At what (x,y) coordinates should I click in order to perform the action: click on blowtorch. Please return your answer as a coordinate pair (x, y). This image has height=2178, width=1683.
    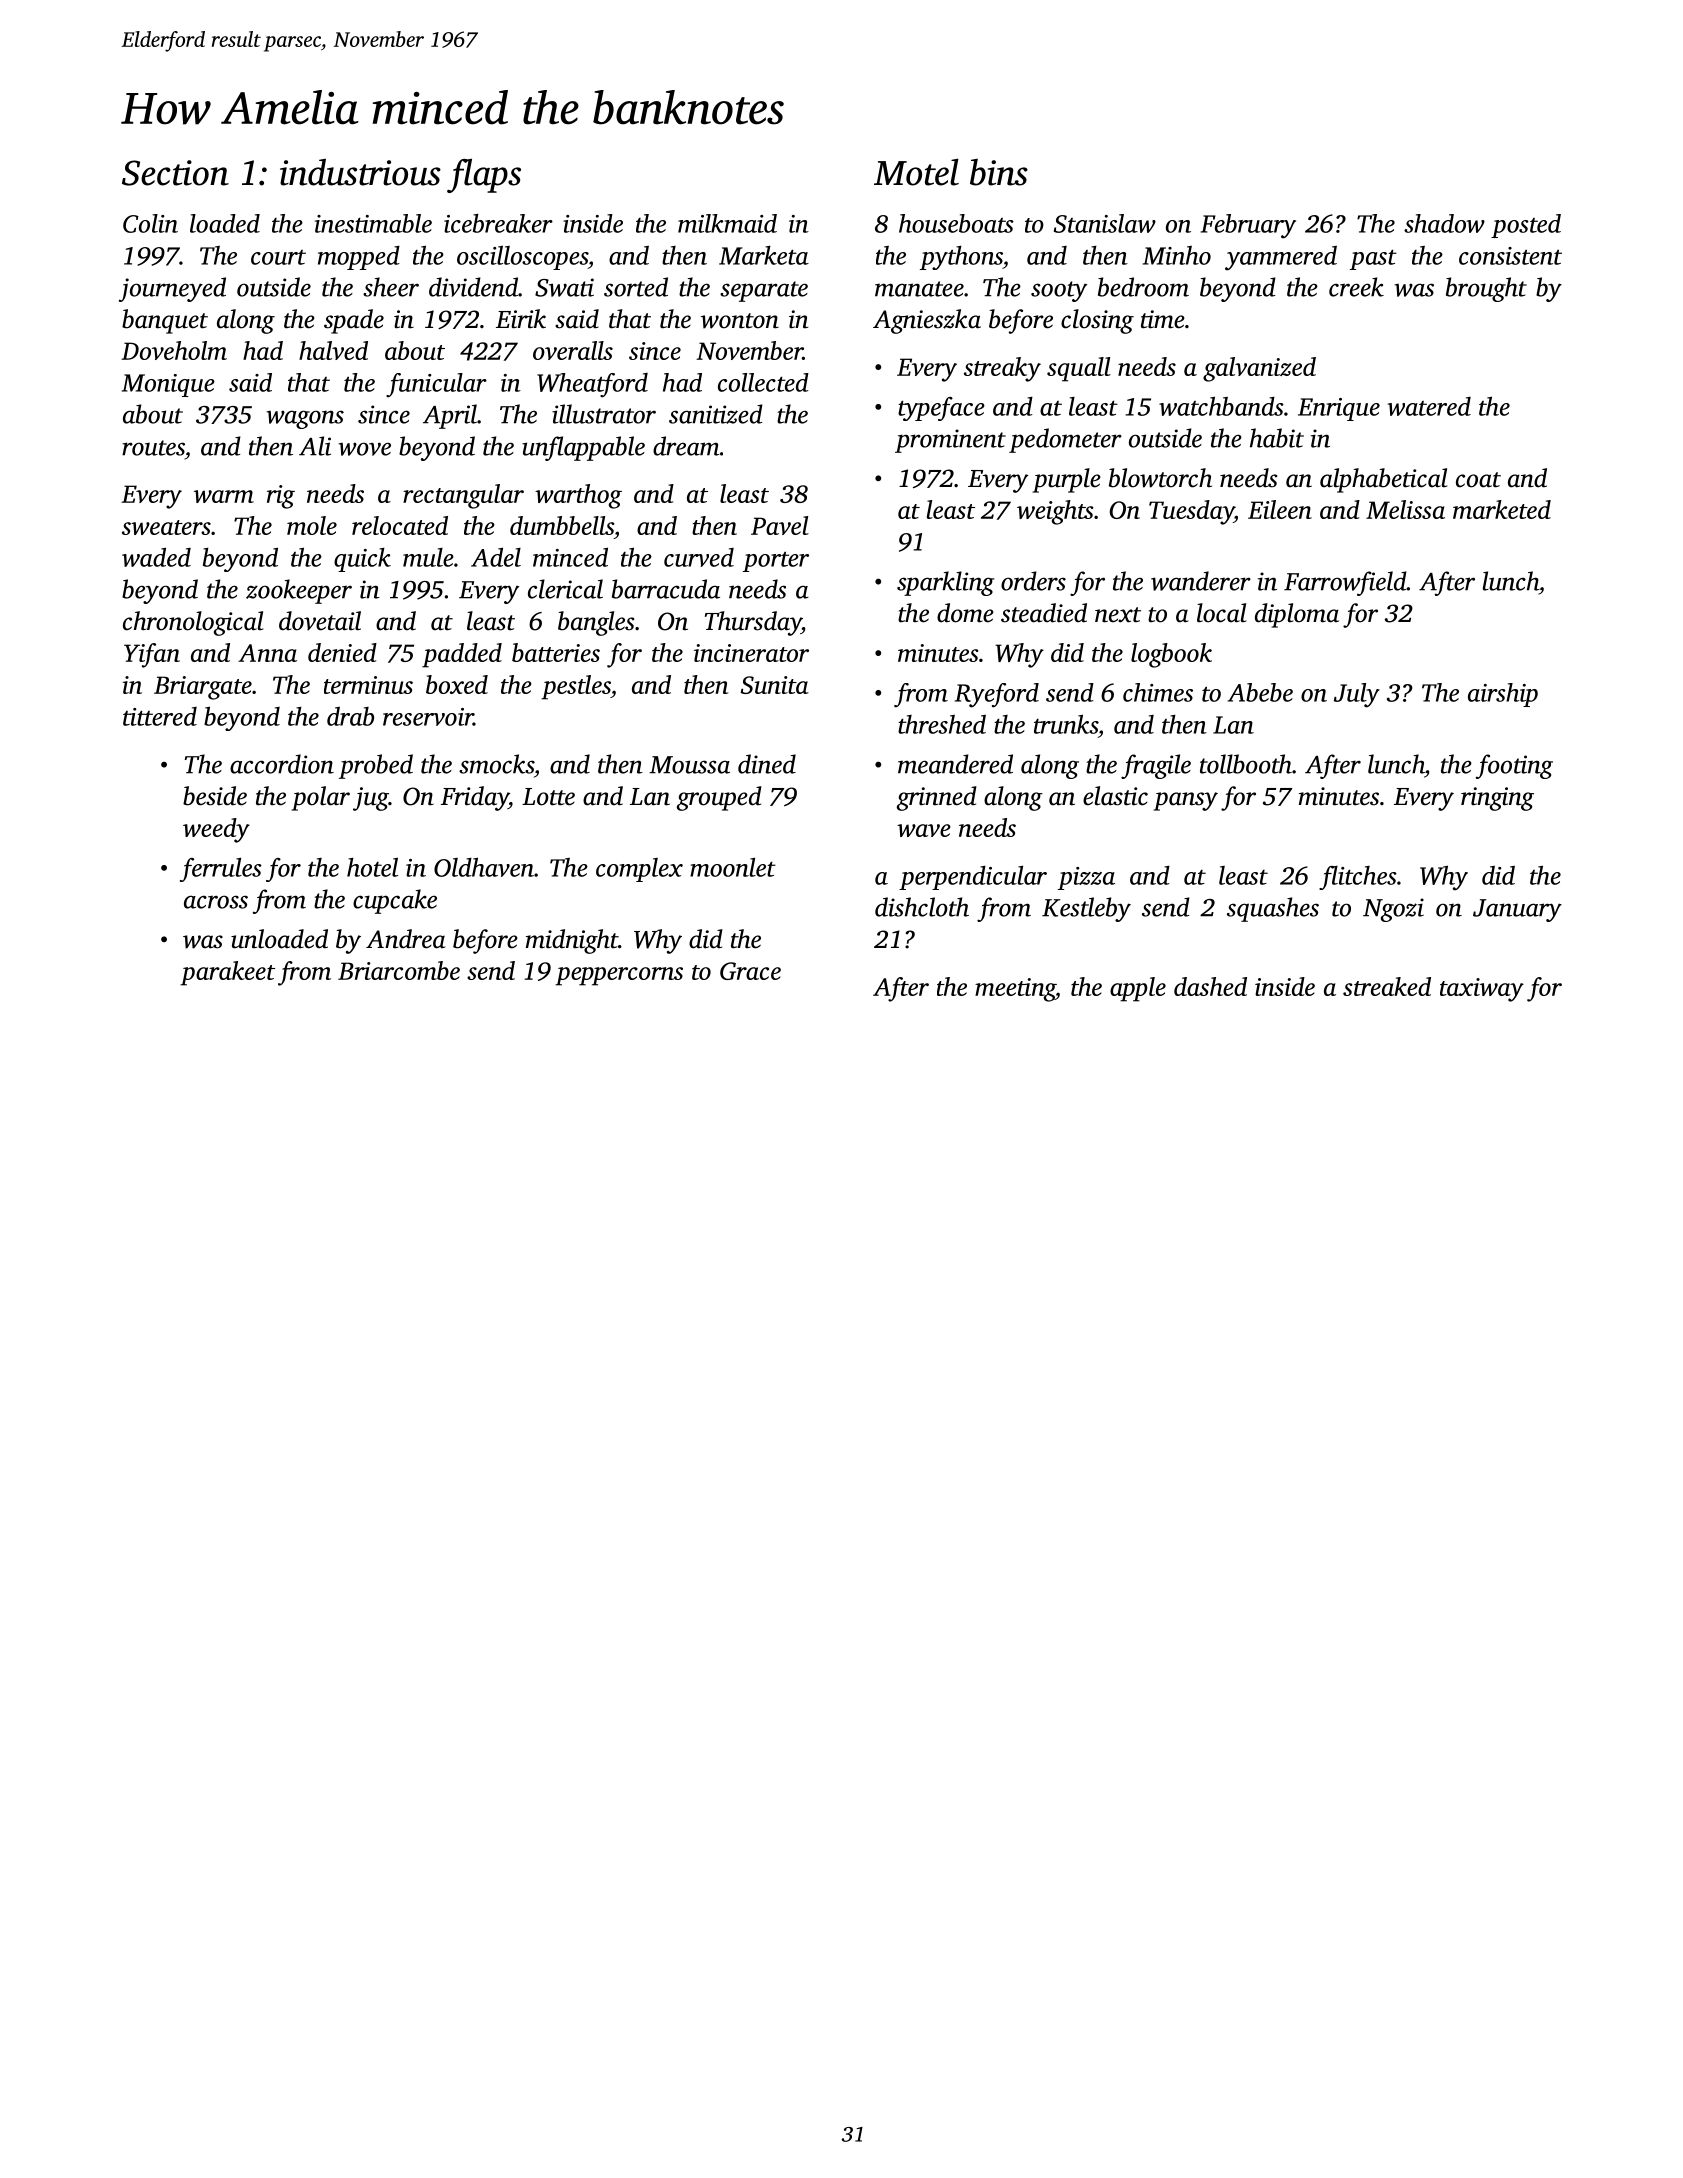
    Looking at the image, I should click on (1160, 478).
